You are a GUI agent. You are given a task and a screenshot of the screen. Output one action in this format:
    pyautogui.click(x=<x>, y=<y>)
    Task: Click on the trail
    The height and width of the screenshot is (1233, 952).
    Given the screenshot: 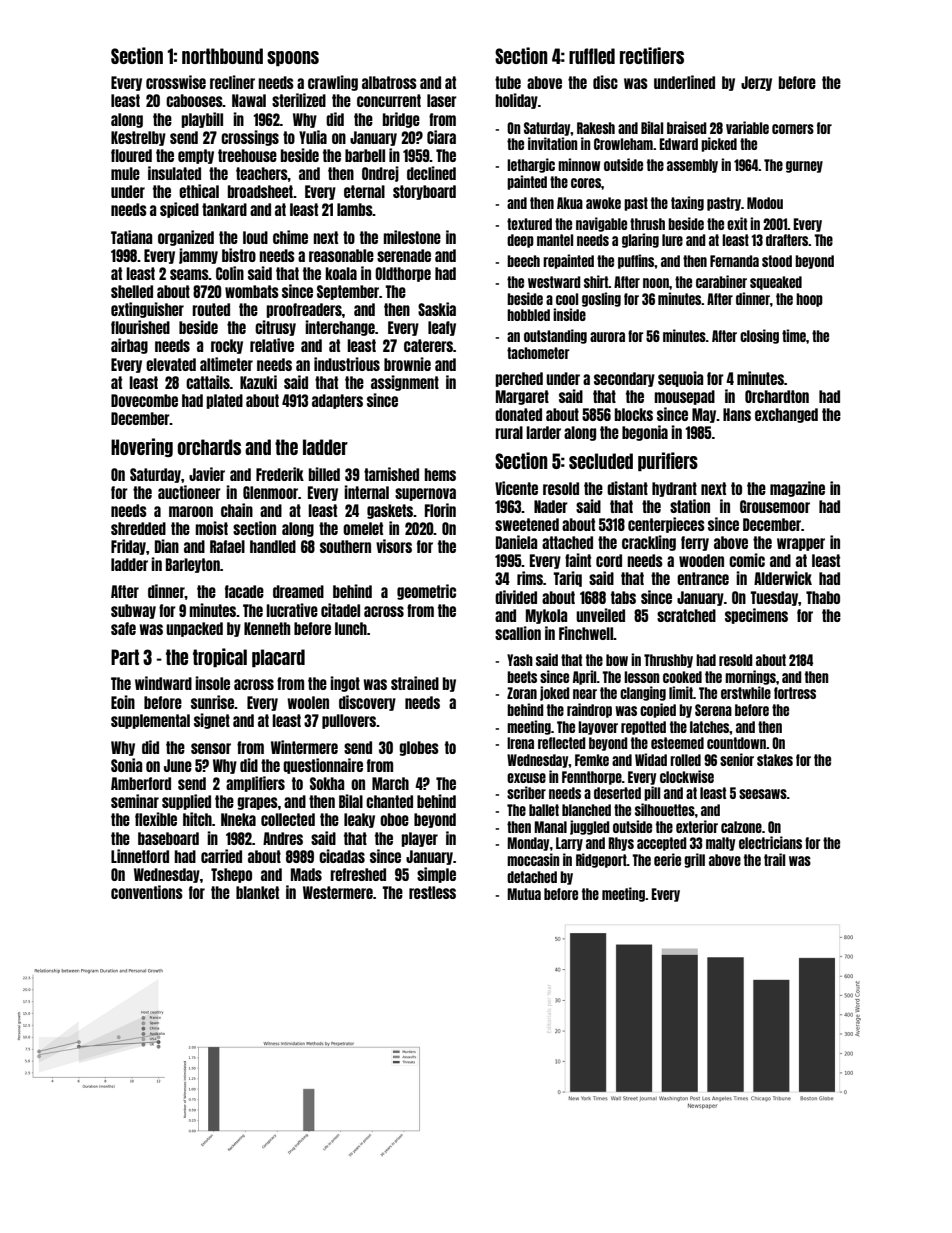 What is the action you would take?
    pyautogui.click(x=774, y=859)
